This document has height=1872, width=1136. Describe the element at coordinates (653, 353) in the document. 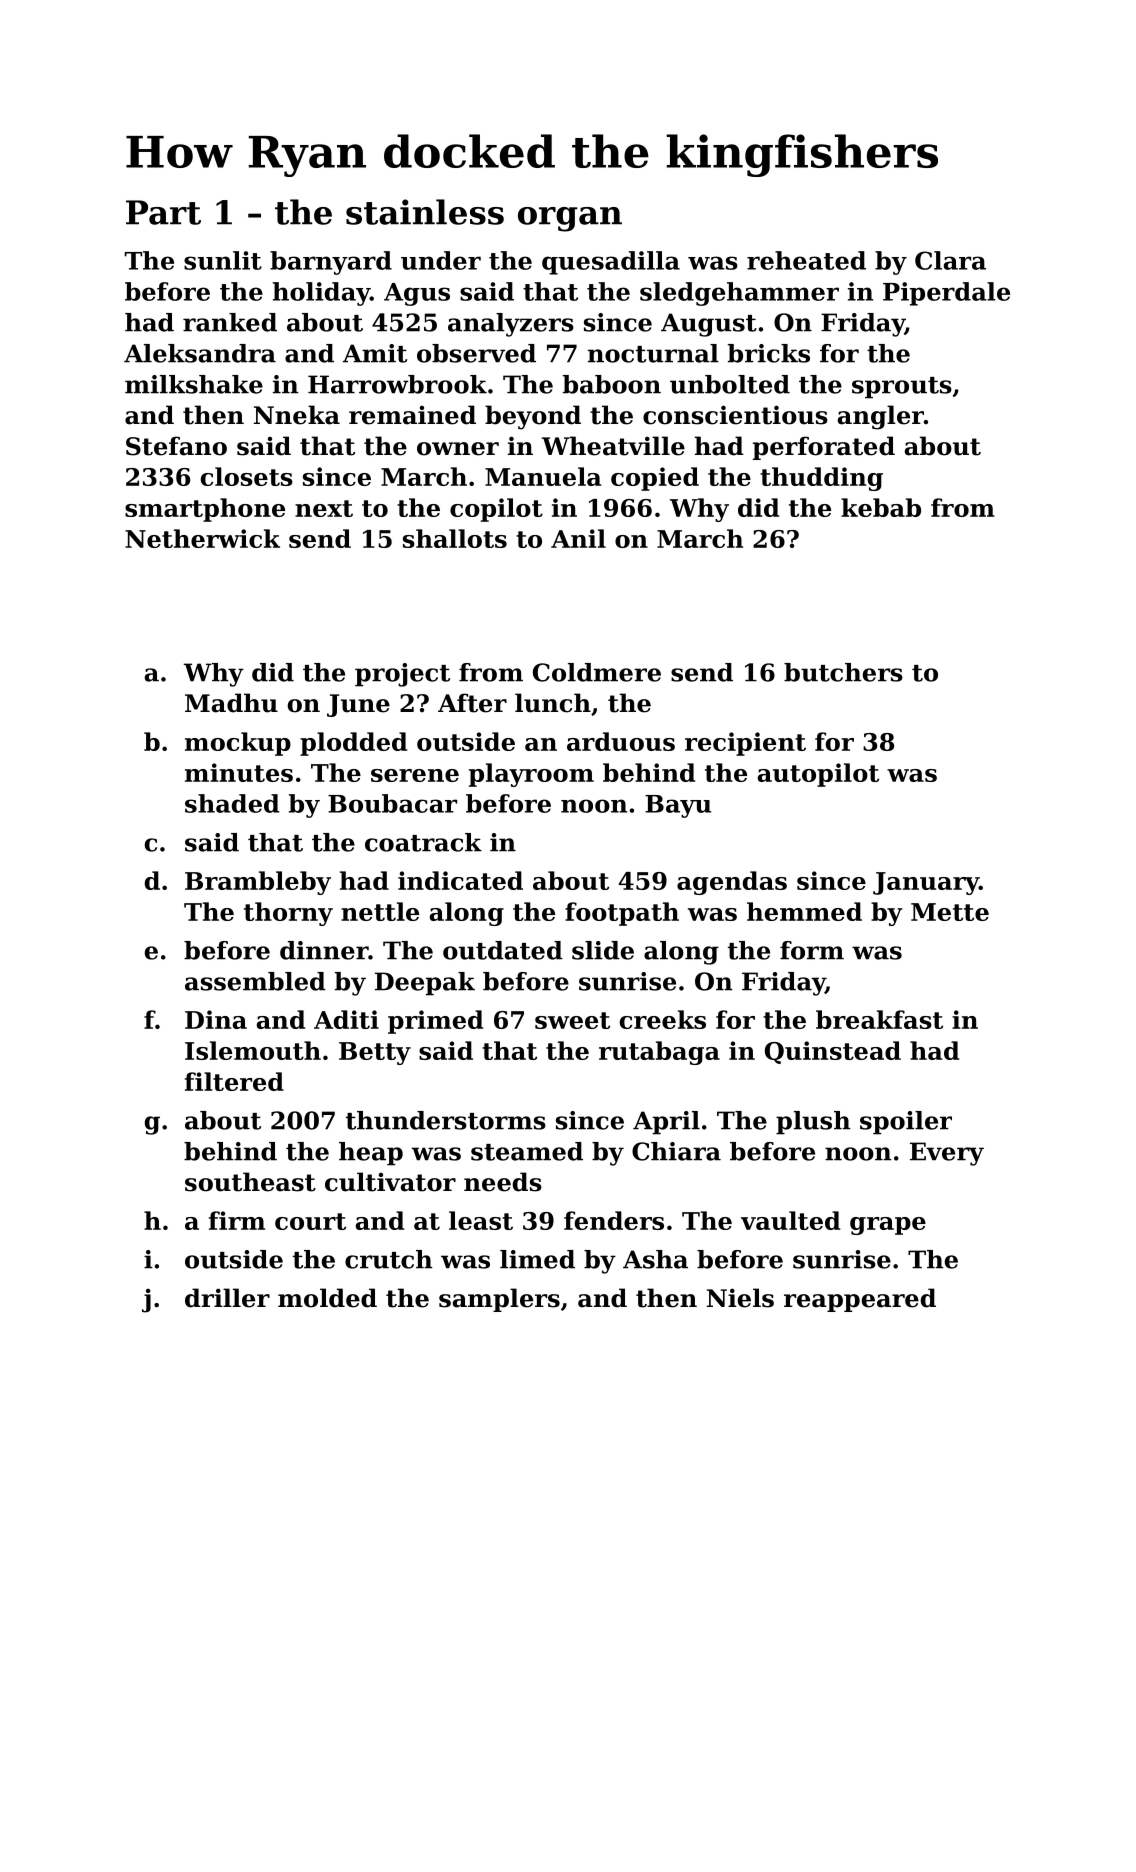

I see `nocturnal` at that location.
